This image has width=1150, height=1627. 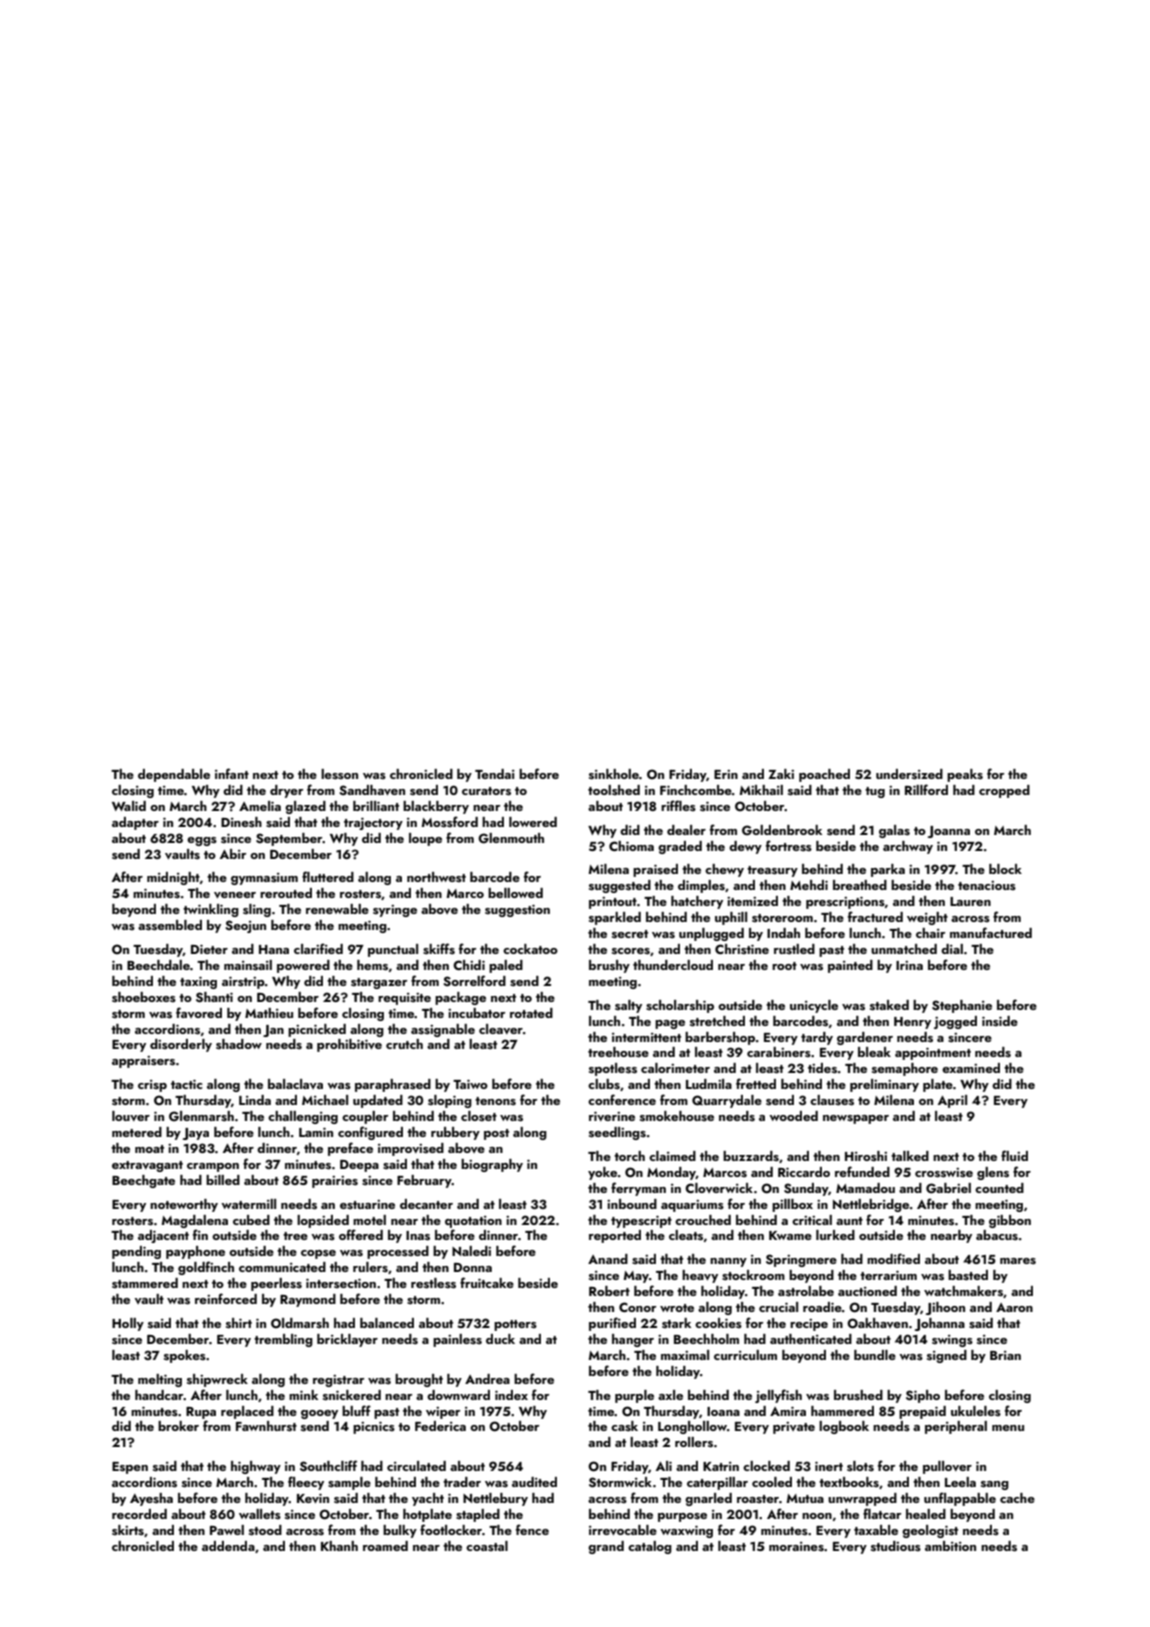 I want to click on crampon, so click(x=213, y=1167).
